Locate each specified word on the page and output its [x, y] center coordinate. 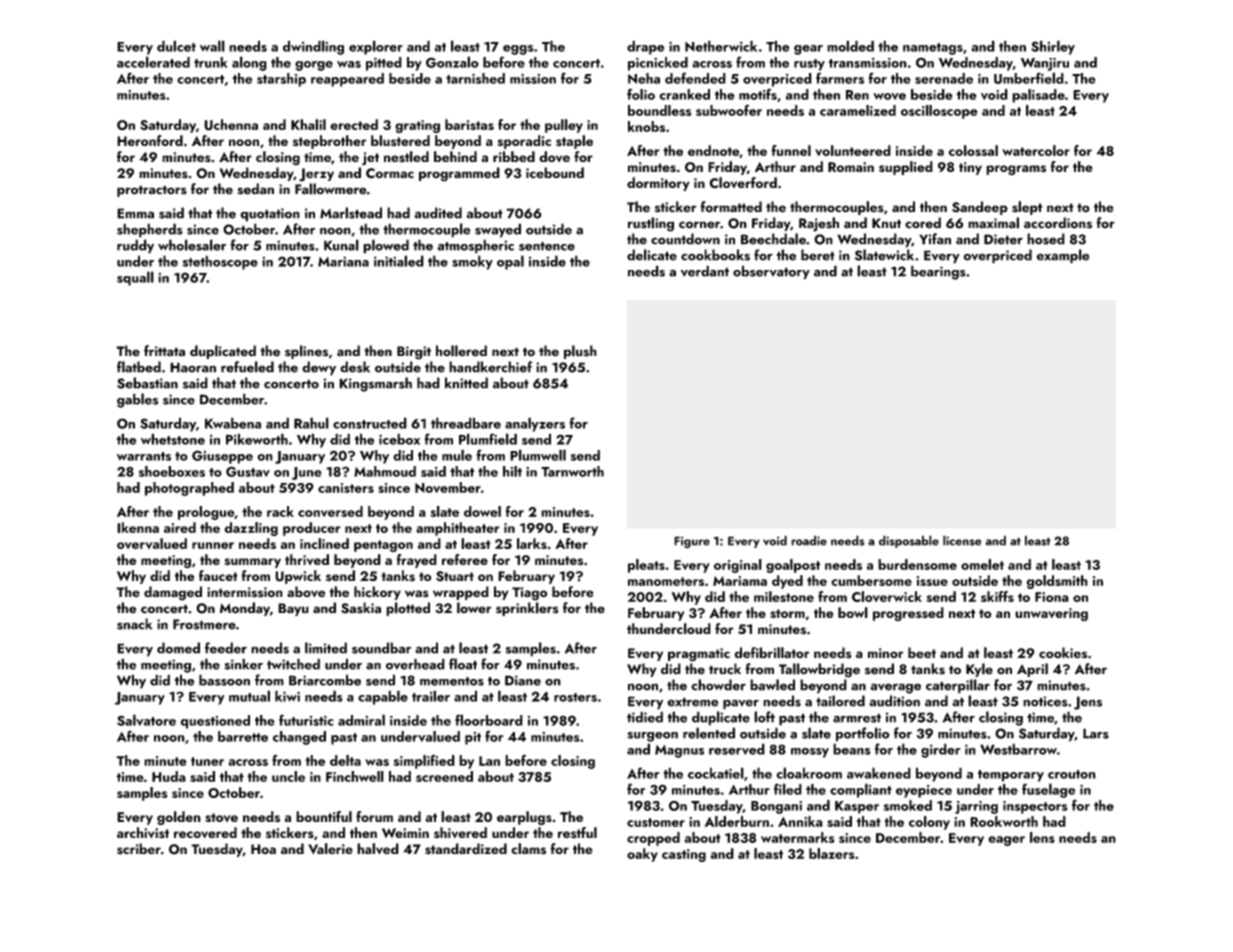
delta [345, 760]
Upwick [298, 577]
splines [306, 352]
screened [444, 776]
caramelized [858, 110]
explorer [376, 47]
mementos [452, 681]
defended [695, 78]
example [1063, 256]
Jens [1088, 703]
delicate [652, 255]
